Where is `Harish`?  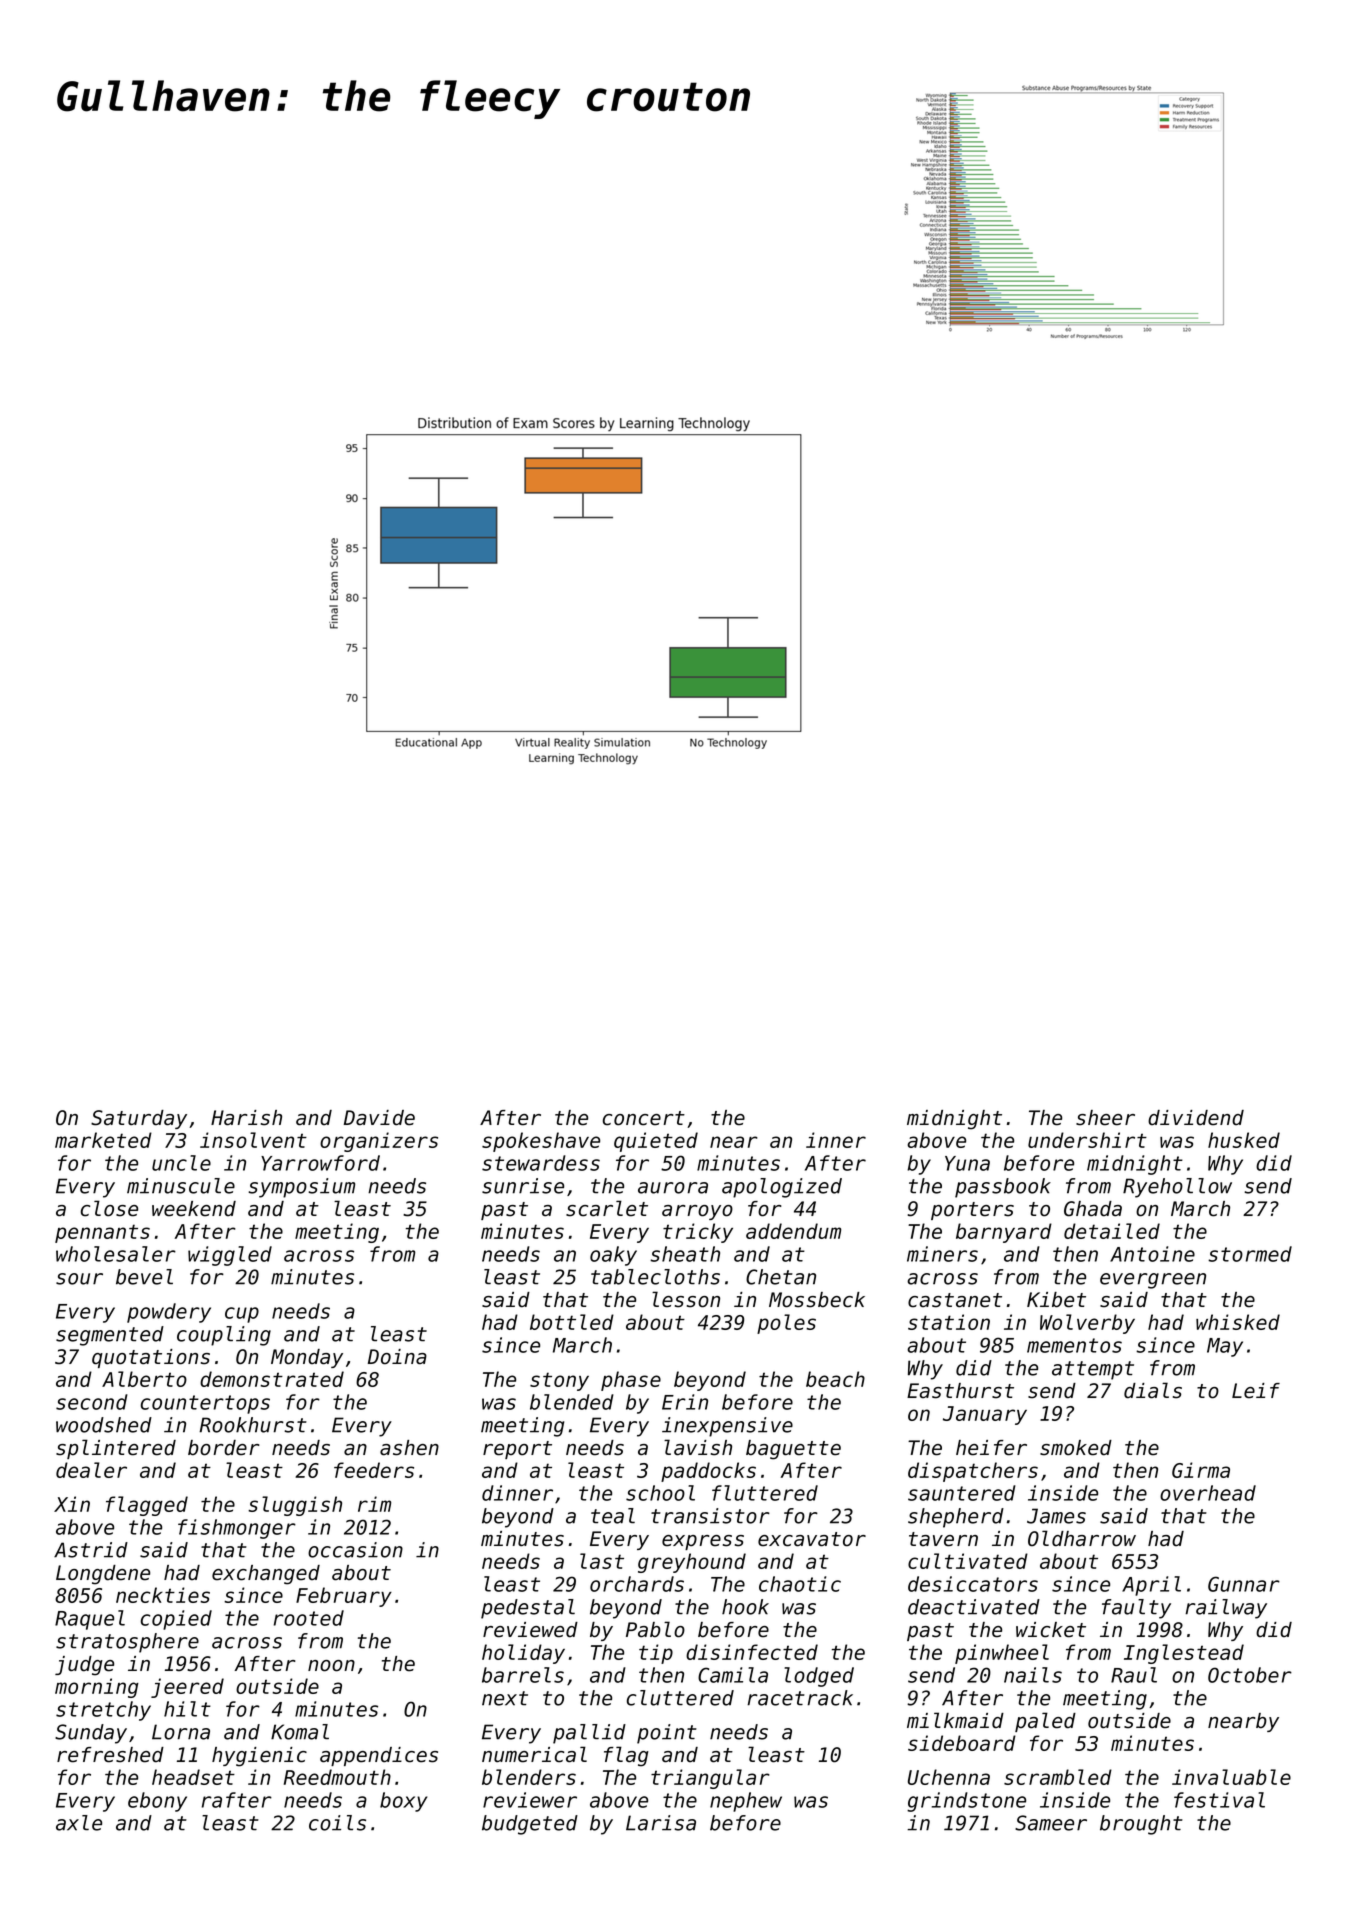
Harish is located at coordinates (246, 1118).
